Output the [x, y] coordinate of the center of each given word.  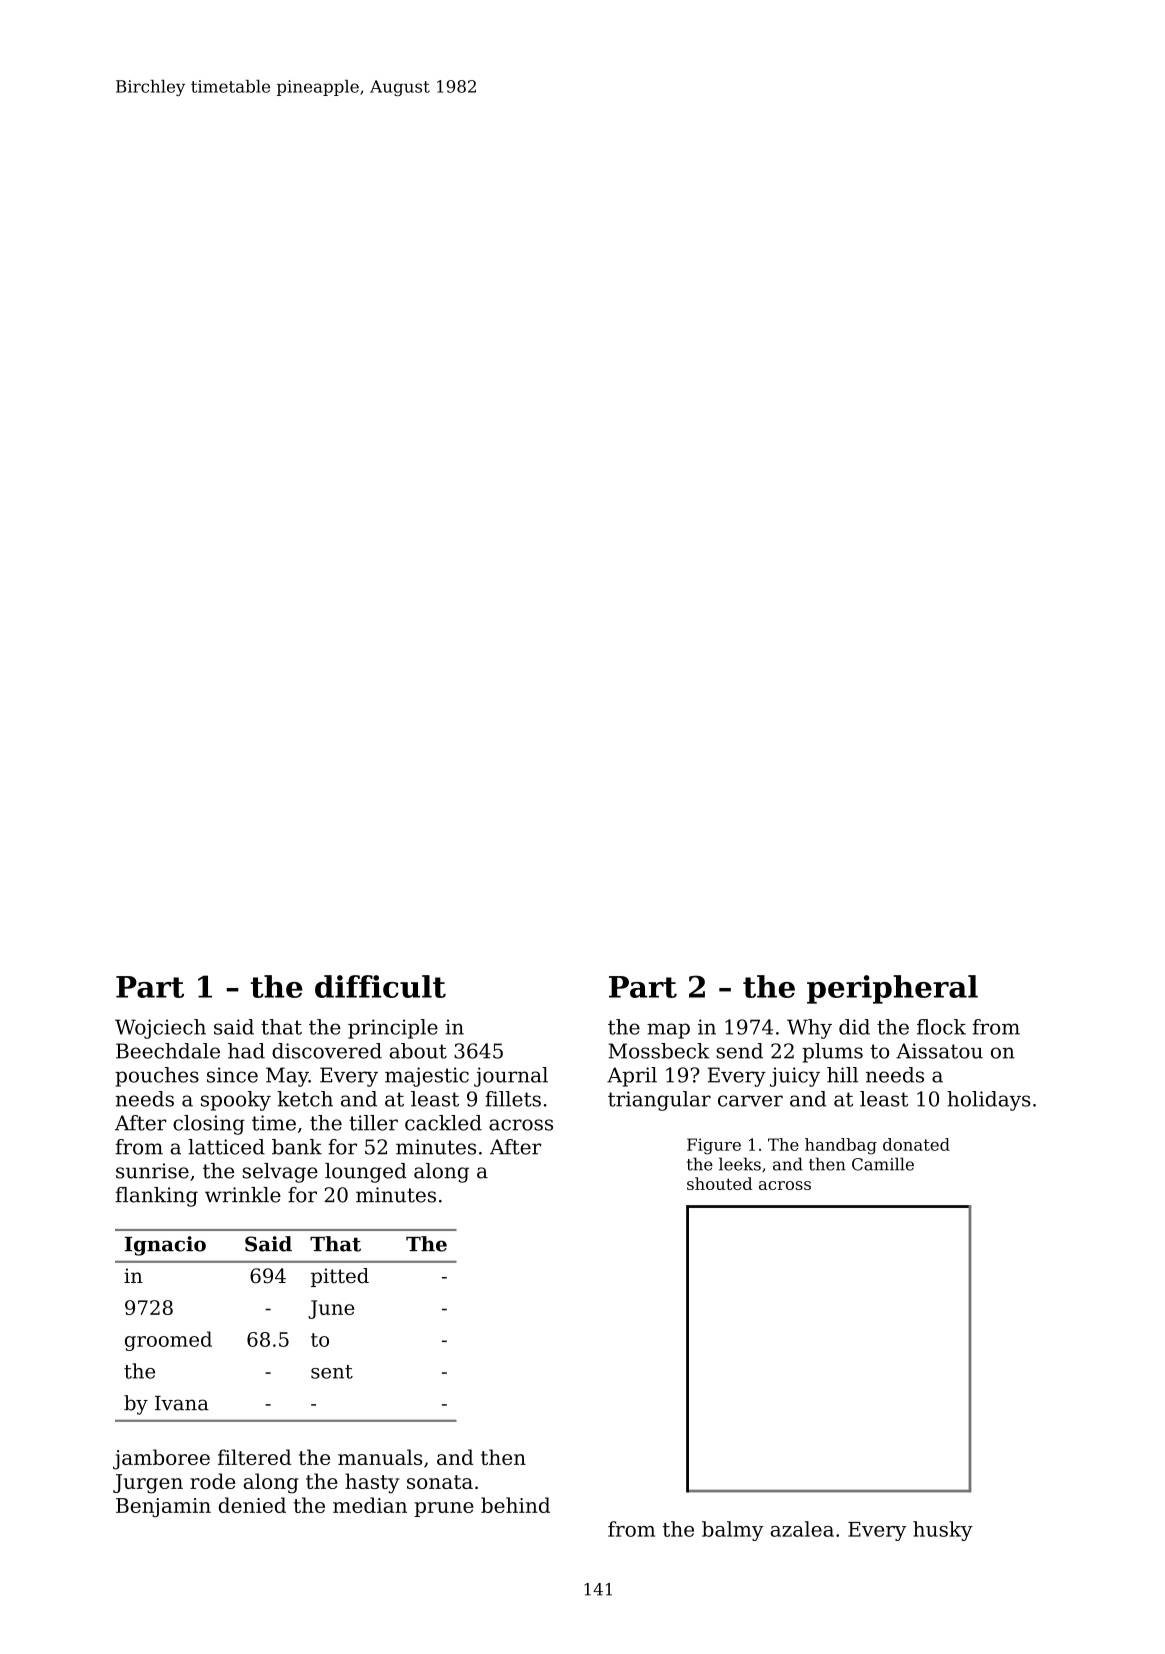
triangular [659, 1101]
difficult [380, 986]
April [632, 1077]
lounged [366, 1173]
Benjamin [163, 1508]
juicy [795, 1077]
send [739, 1051]
